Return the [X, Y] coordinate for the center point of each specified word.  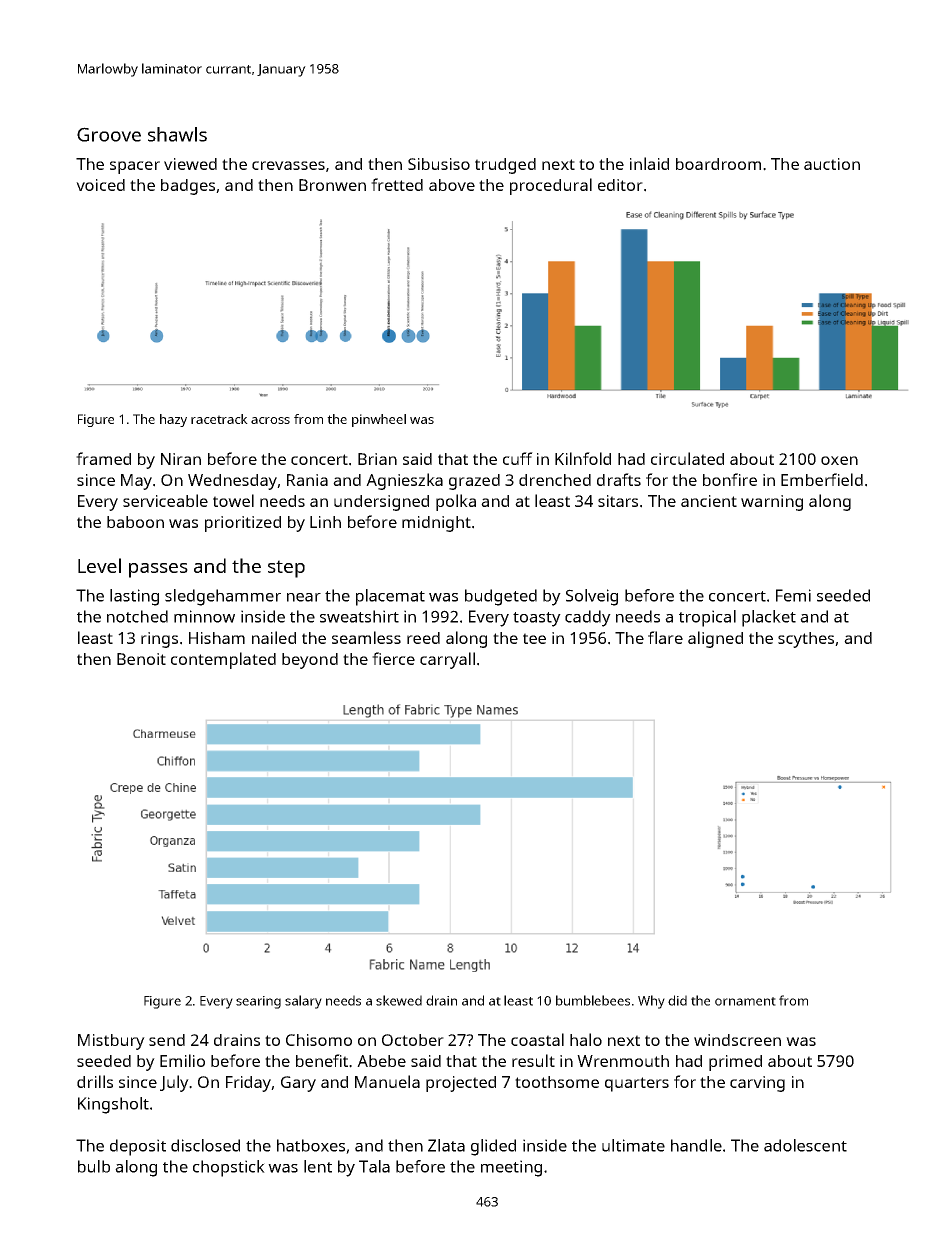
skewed [399, 1000]
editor [620, 185]
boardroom [718, 164]
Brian [377, 459]
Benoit [141, 659]
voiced [100, 185]
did [677, 1000]
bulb [94, 1166]
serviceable [165, 500]
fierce [393, 658]
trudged [505, 166]
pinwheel [379, 420]
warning [772, 503]
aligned [715, 639]
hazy [173, 420]
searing [258, 1002]
